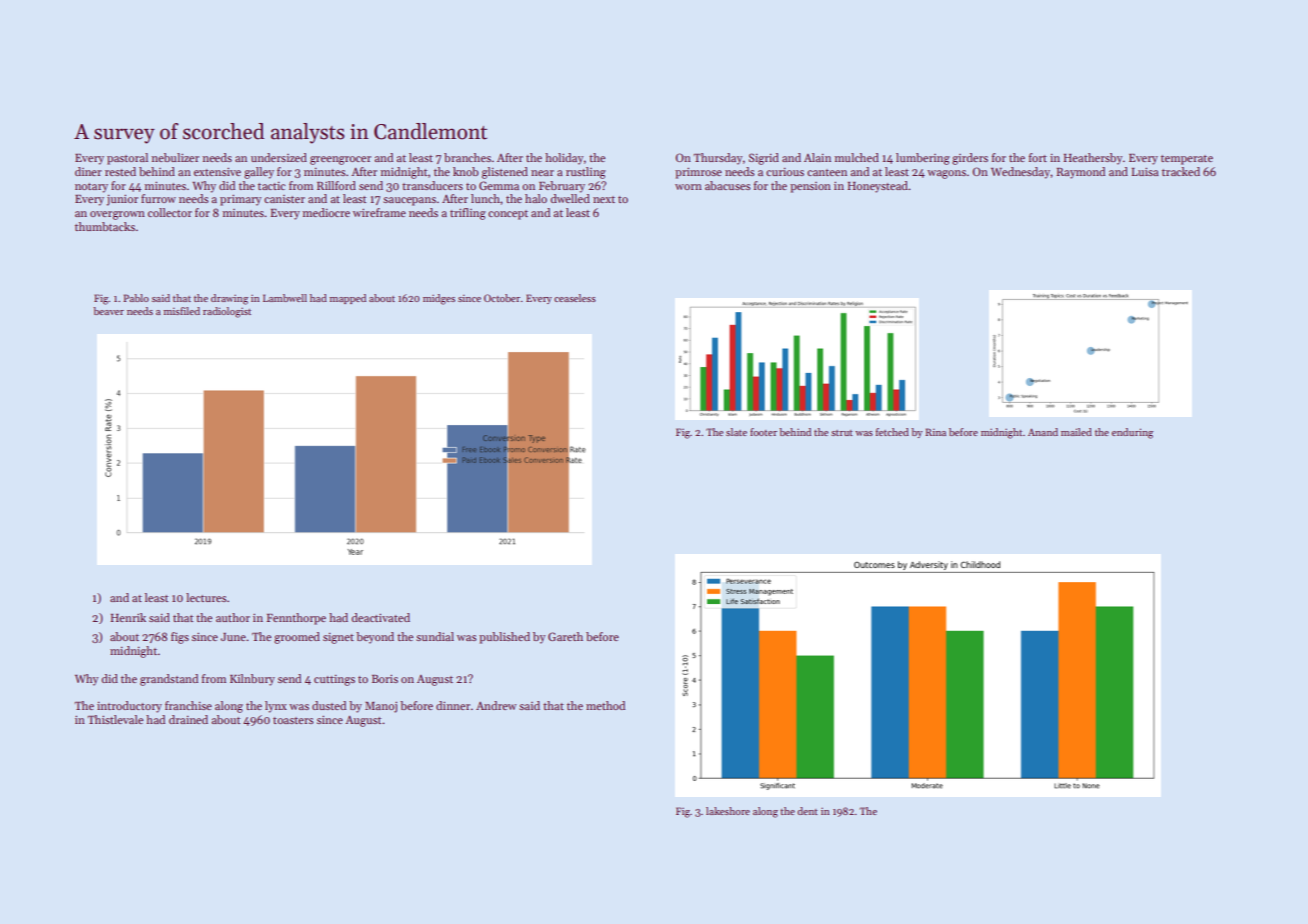 This page has width=1308, height=924. What do you see at coordinates (108, 311) in the page?
I see `beaver` at bounding box center [108, 311].
